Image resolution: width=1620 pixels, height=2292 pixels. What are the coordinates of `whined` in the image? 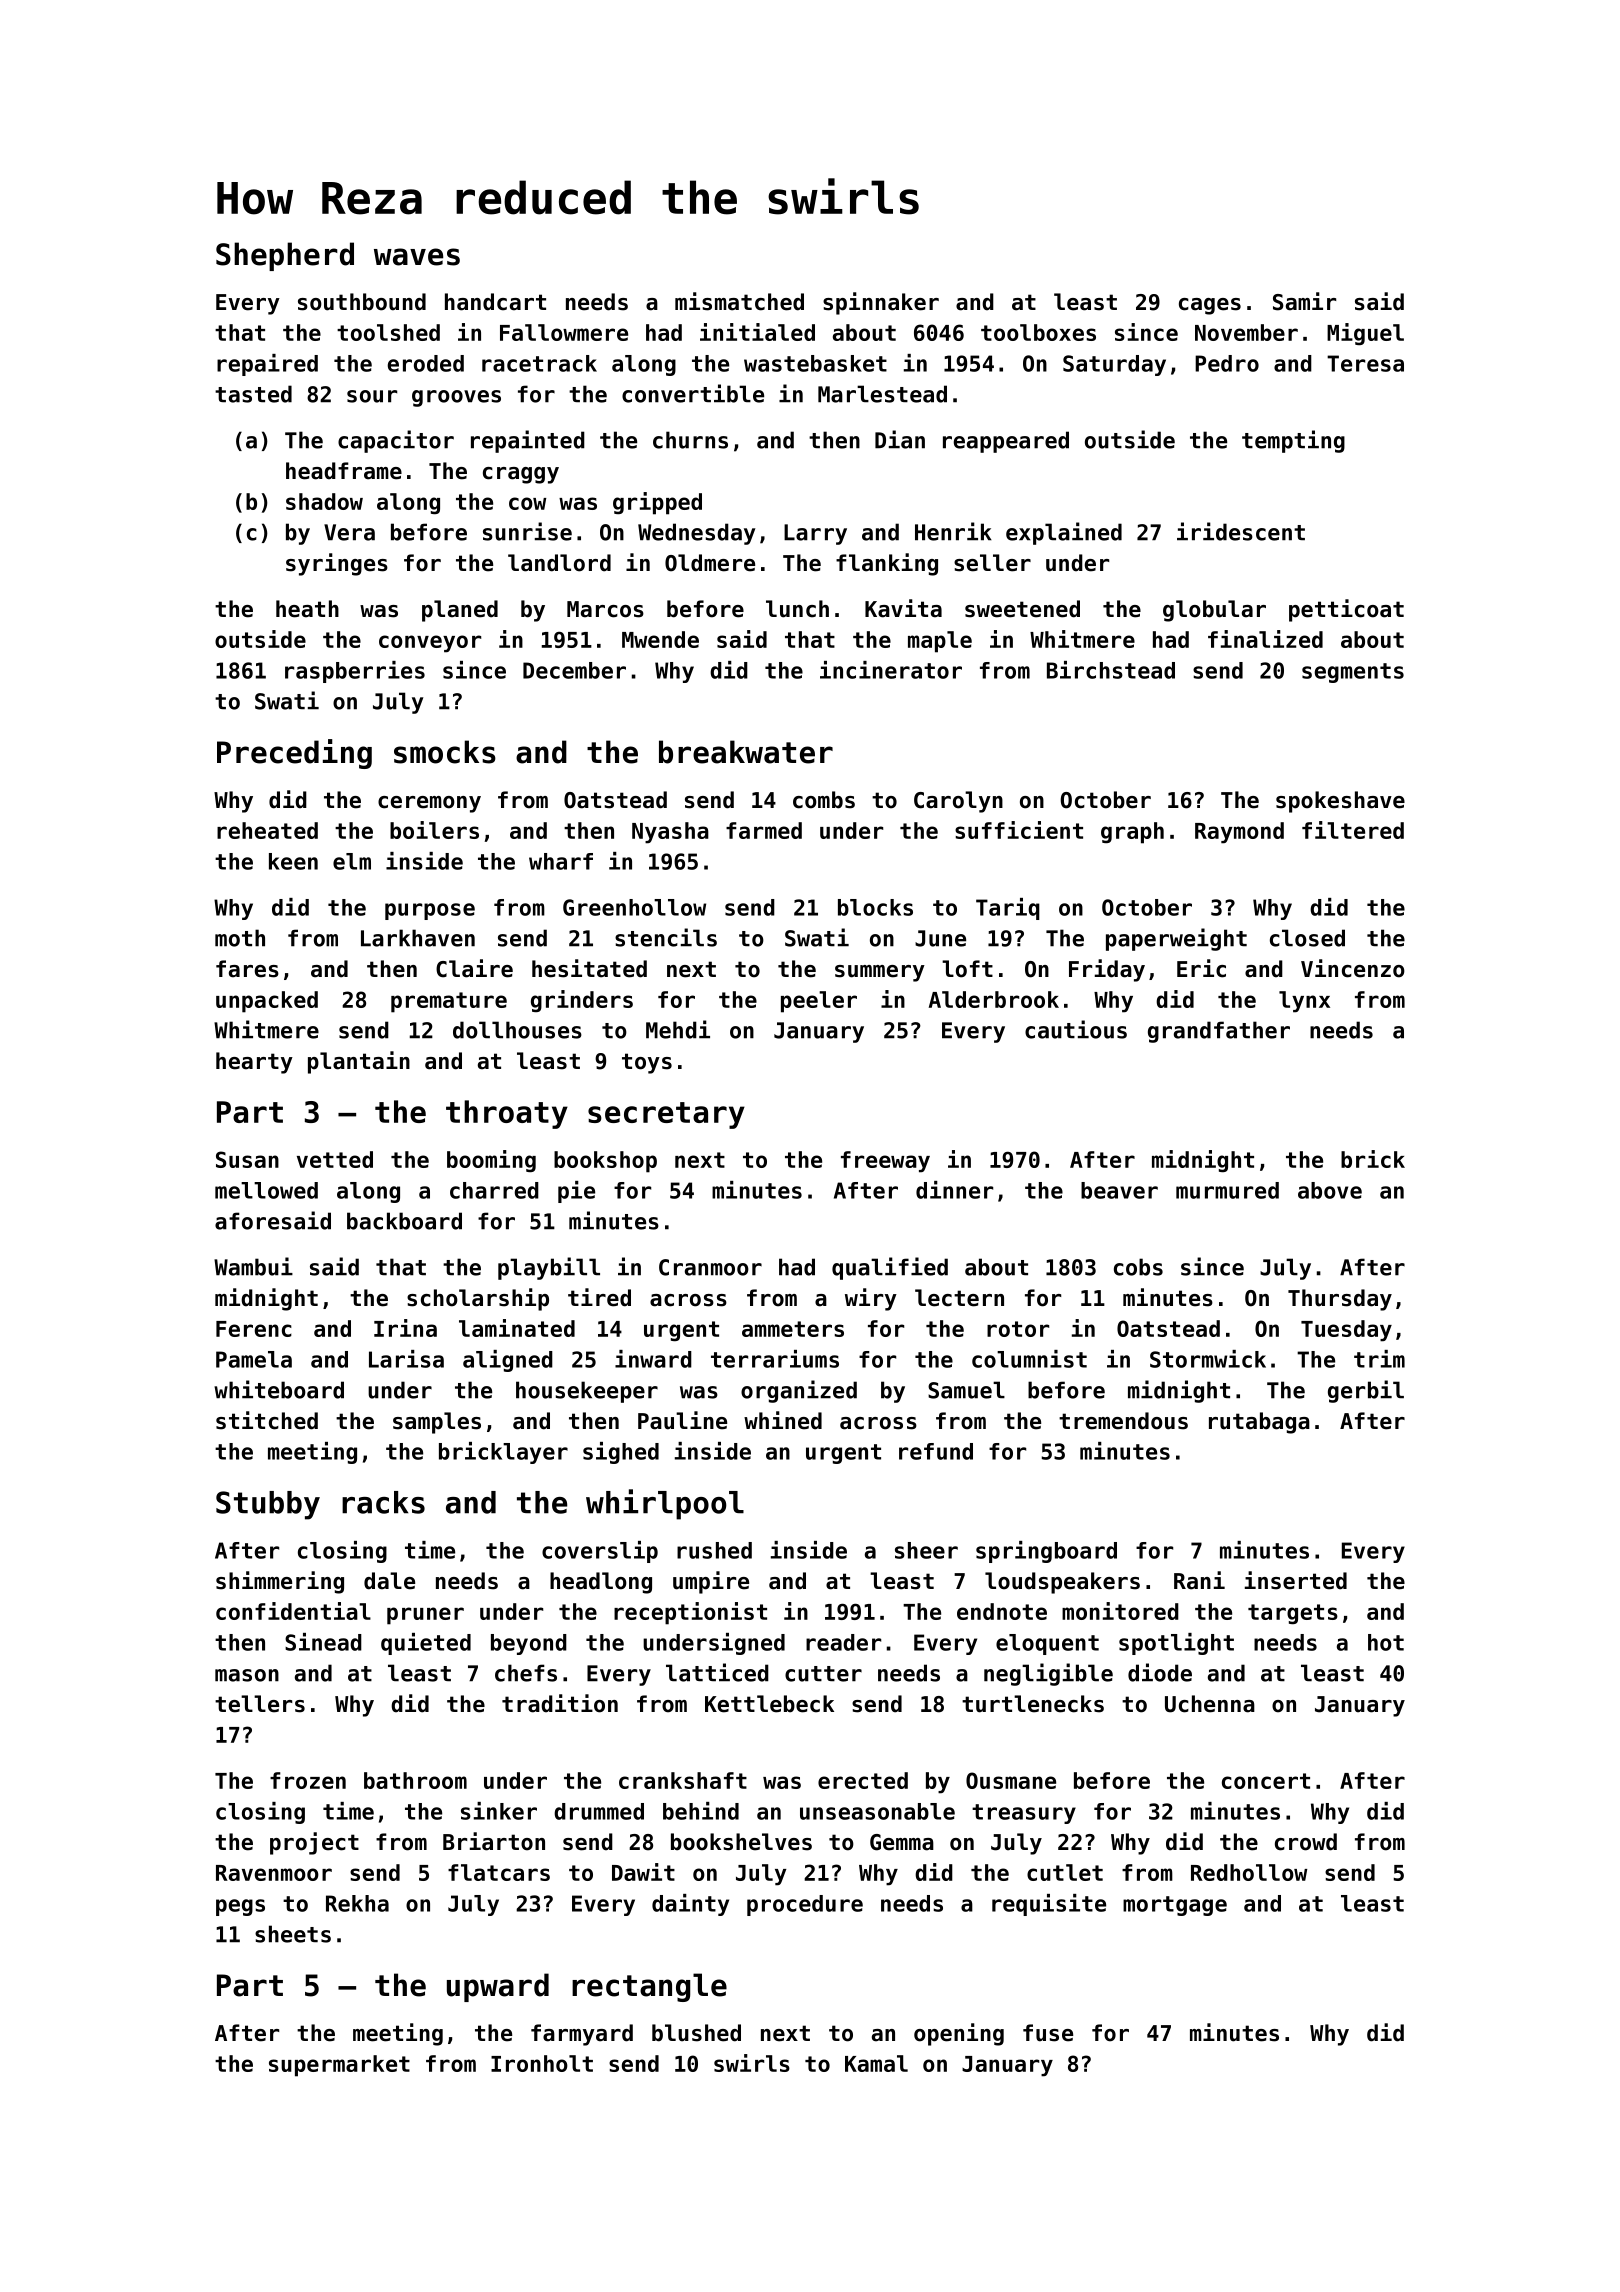 It's located at (783, 1420).
